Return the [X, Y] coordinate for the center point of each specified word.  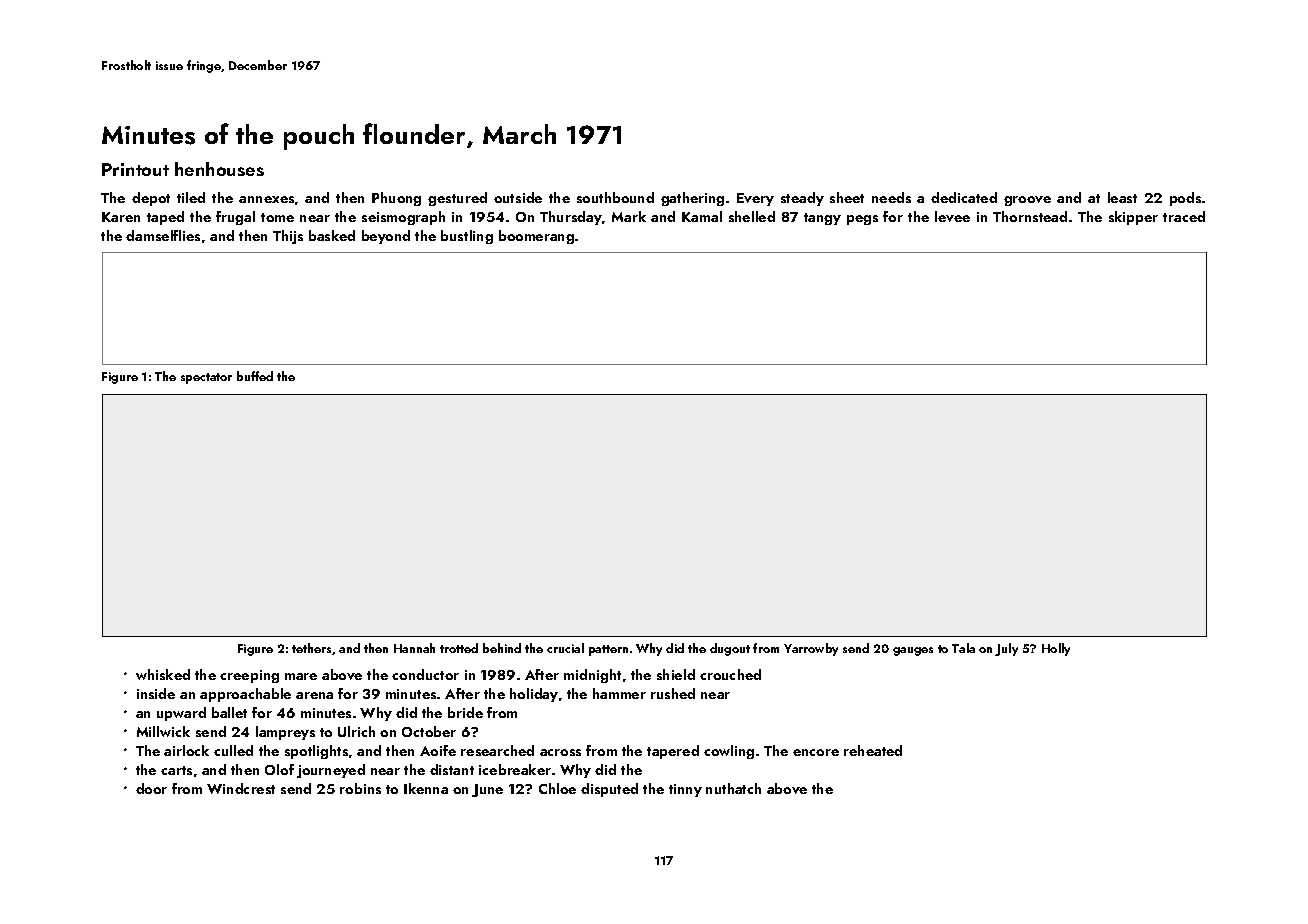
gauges [913, 651]
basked [332, 235]
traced [1184, 216]
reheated [873, 750]
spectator [206, 378]
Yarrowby [811, 649]
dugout [730, 649]
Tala [963, 648]
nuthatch [733, 788]
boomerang [536, 237]
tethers [311, 648]
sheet [847, 197]
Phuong [396, 199]
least [1122, 197]
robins [360, 788]
